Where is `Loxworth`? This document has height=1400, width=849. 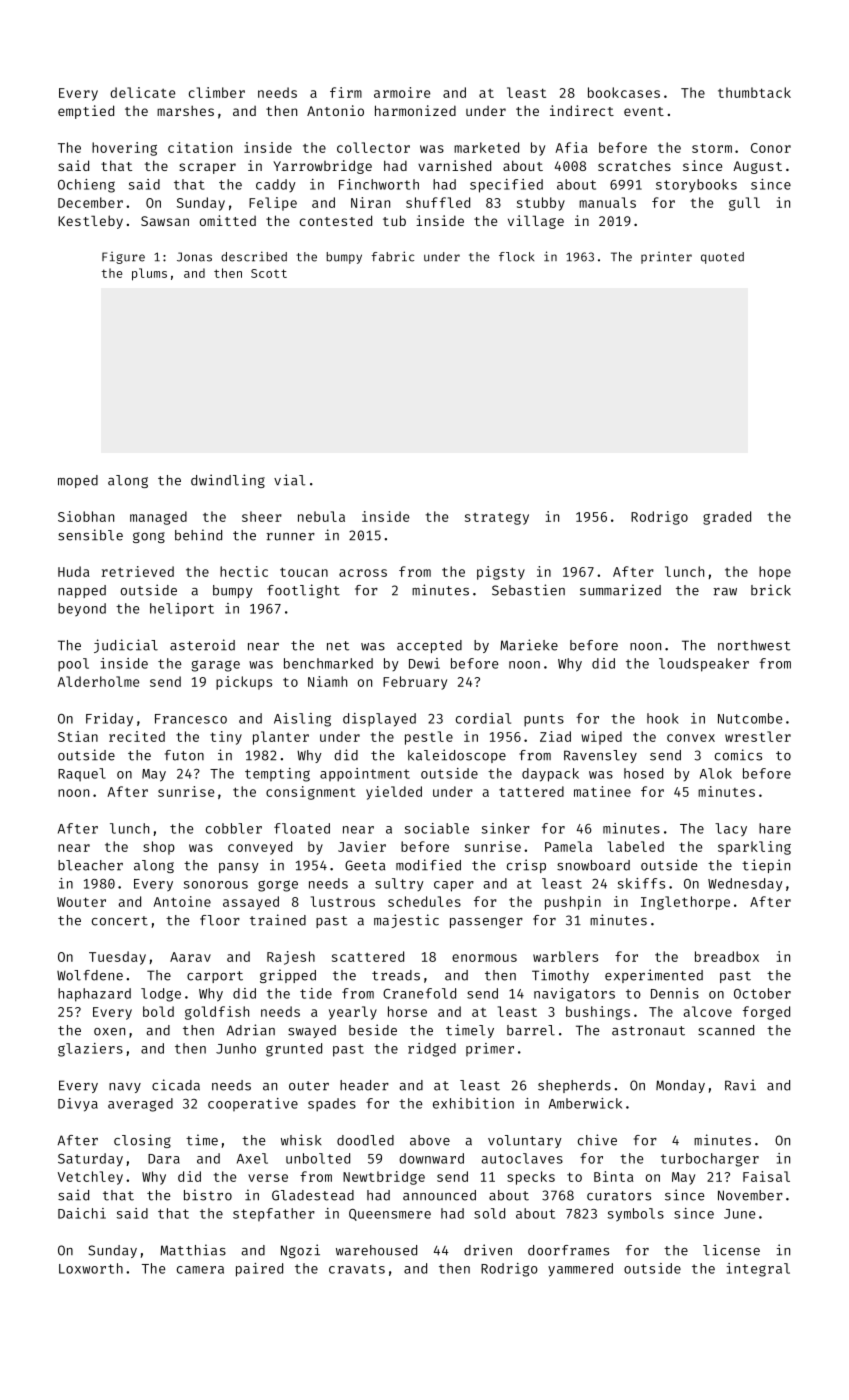
Loxworth is located at coordinates (91, 1268).
